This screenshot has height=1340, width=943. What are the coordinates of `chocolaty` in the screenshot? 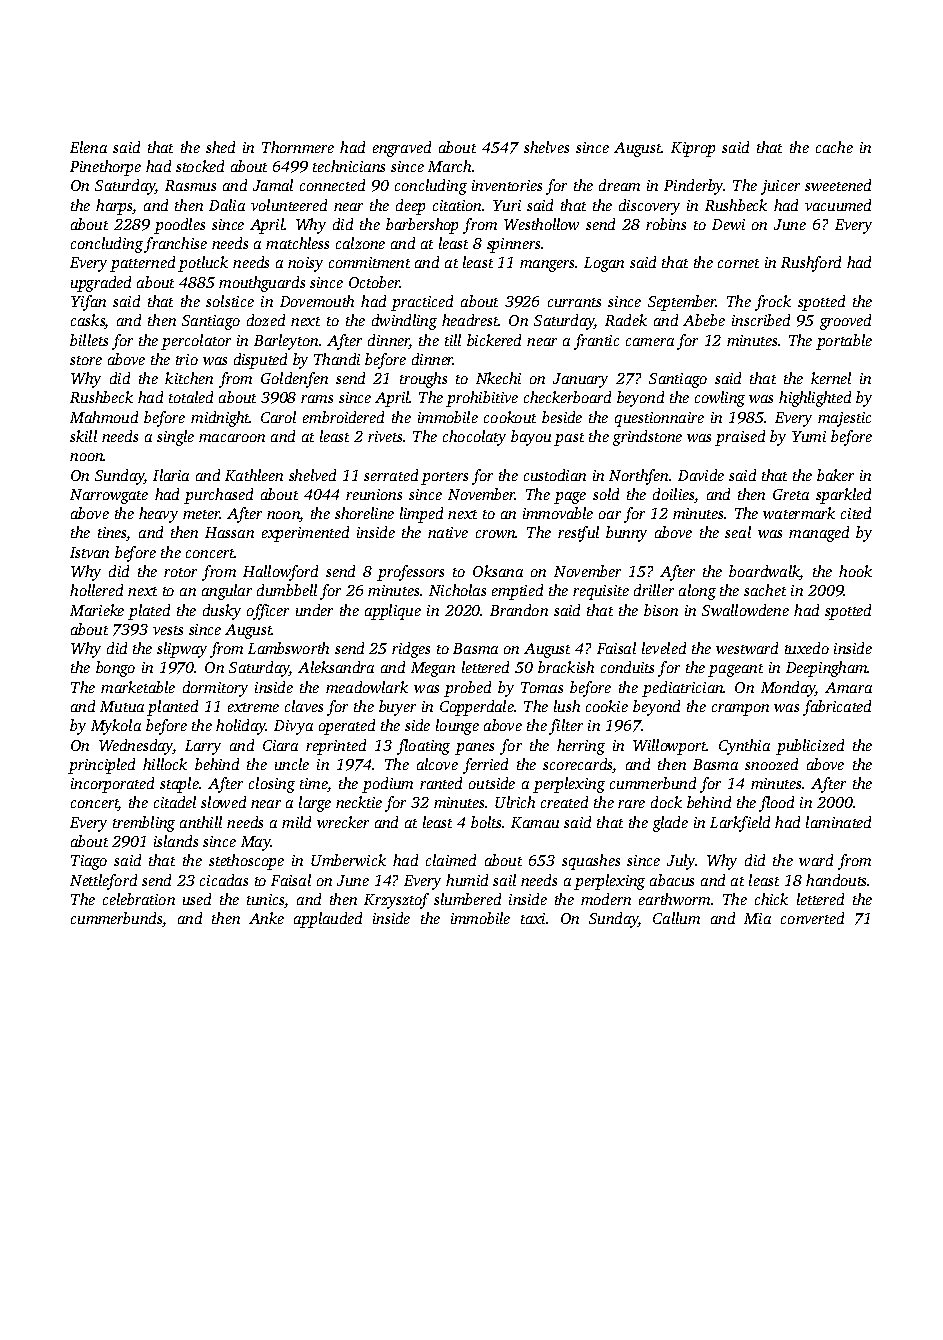 It's located at (474, 438).
